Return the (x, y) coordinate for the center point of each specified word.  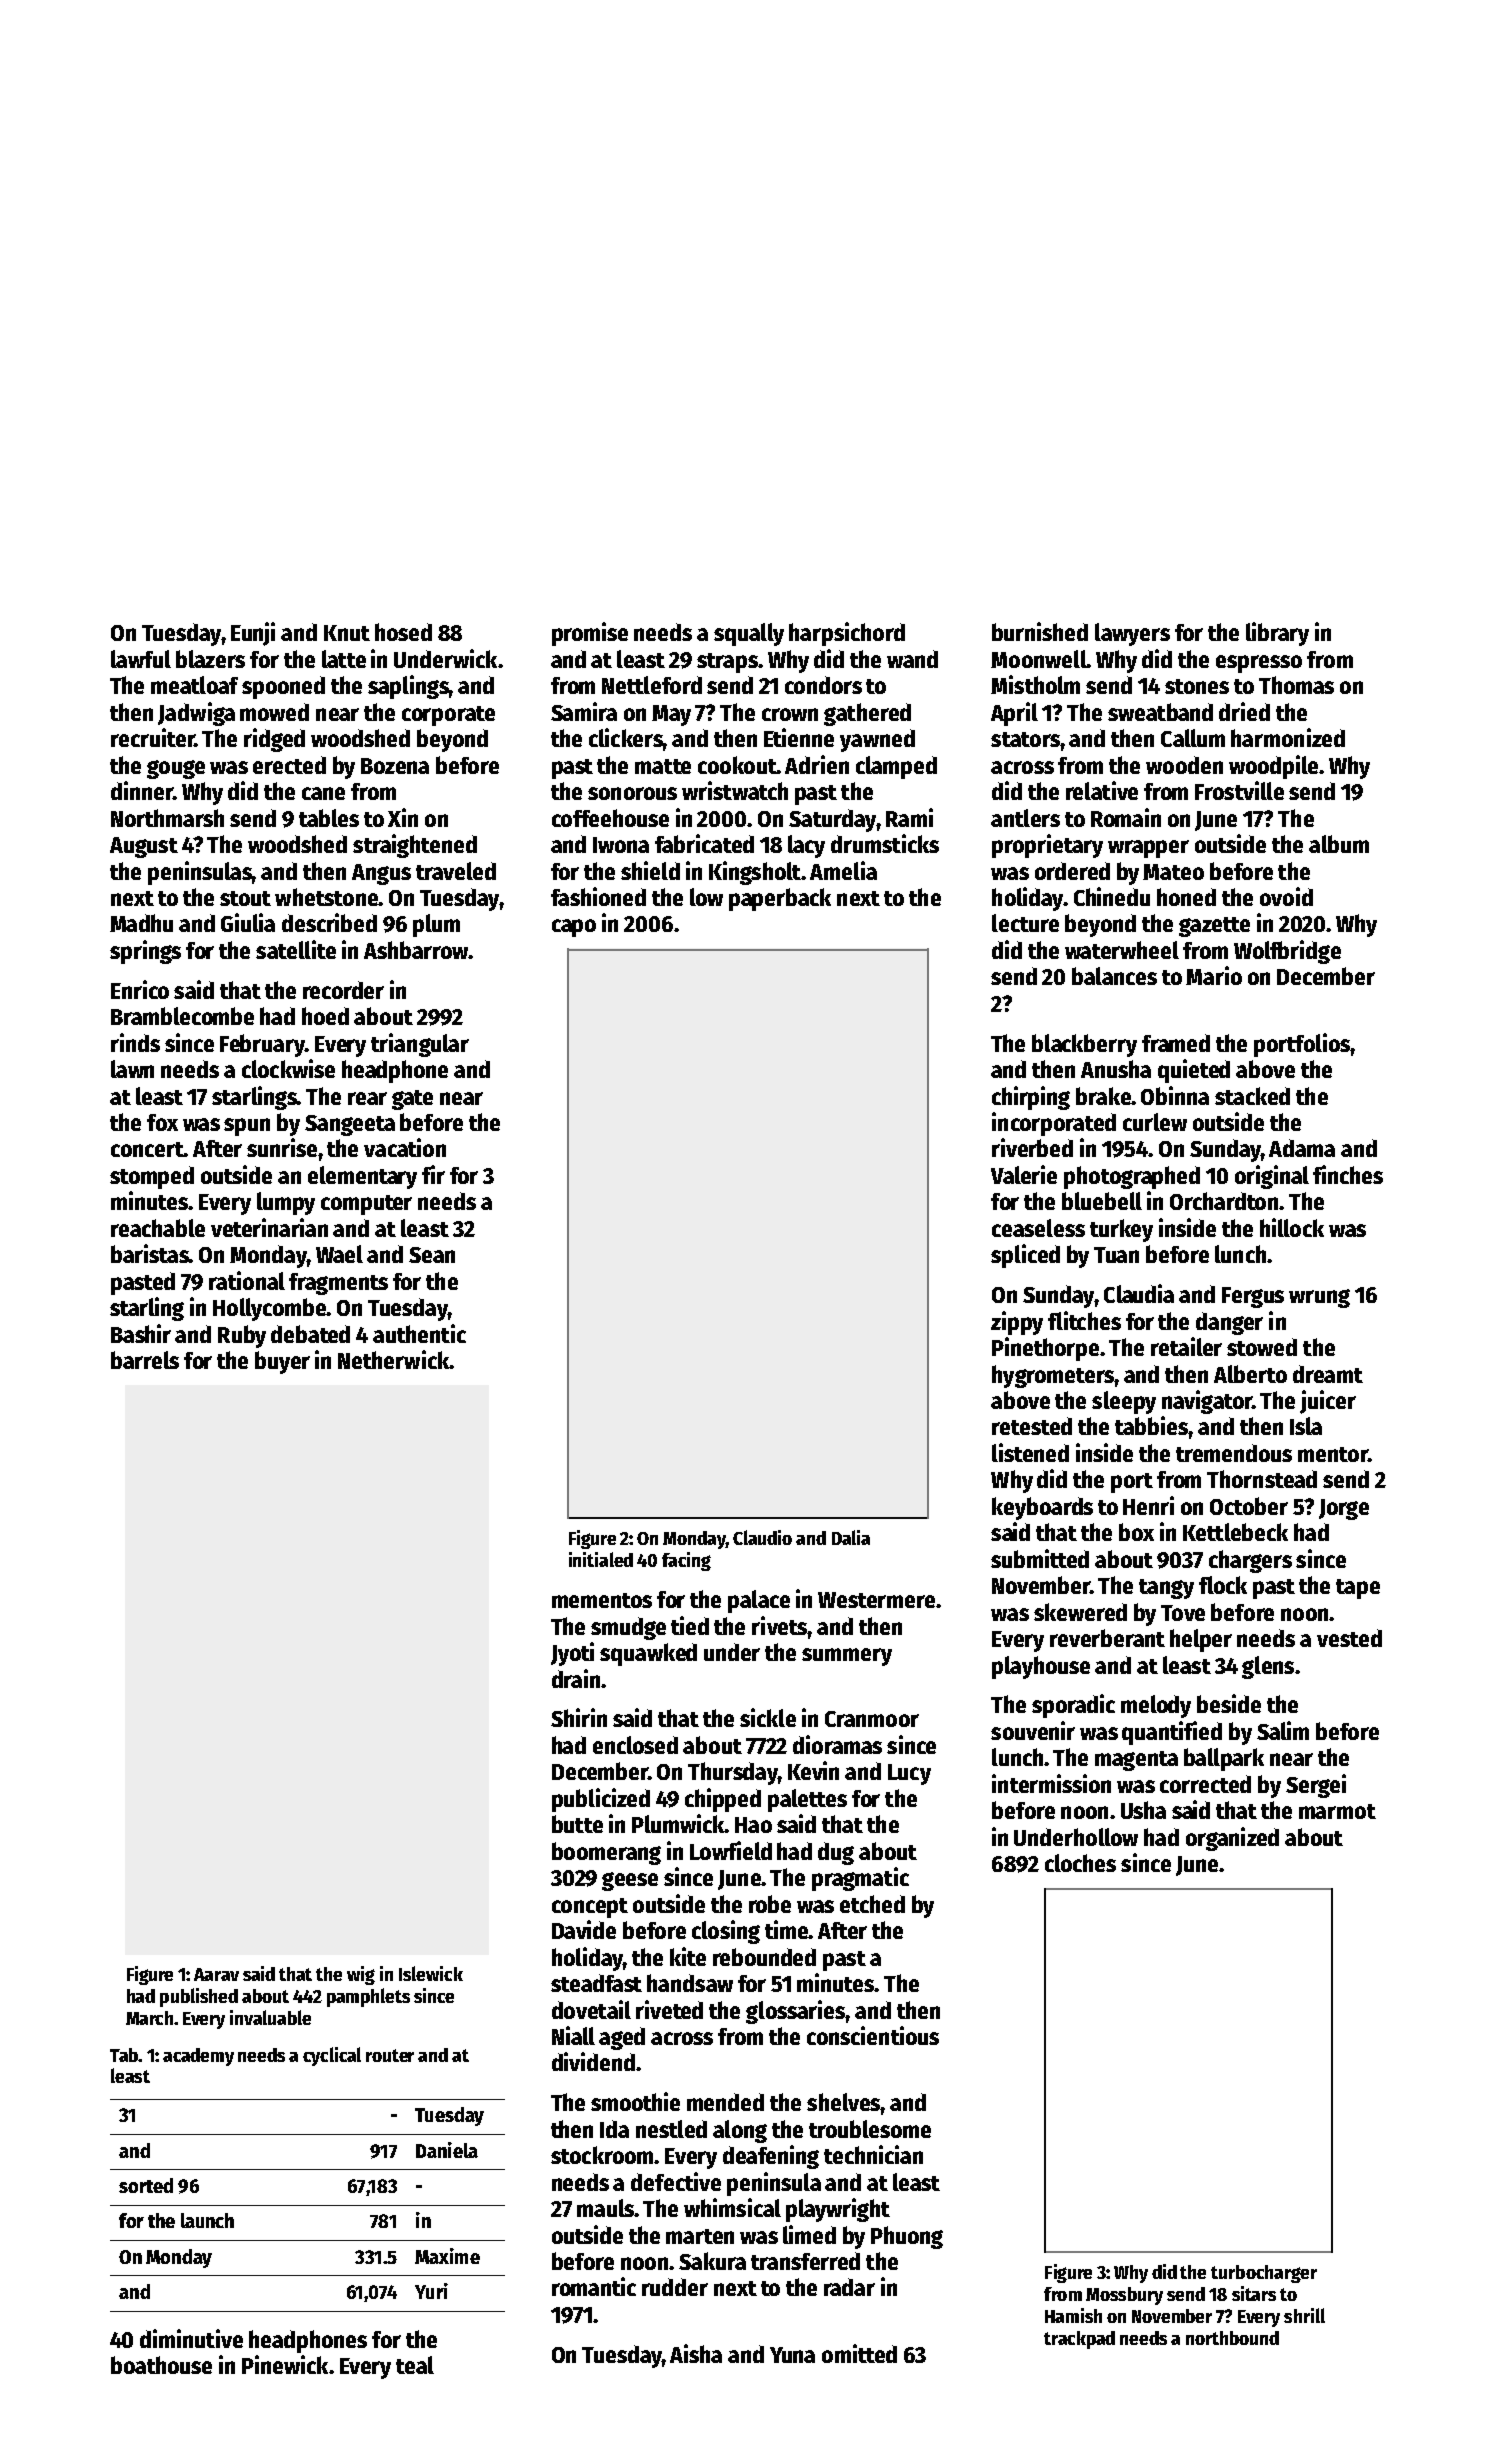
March (149, 2018)
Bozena (395, 766)
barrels (145, 1360)
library (1277, 634)
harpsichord (847, 634)
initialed (601, 1559)
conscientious (873, 2035)
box (1136, 1532)
